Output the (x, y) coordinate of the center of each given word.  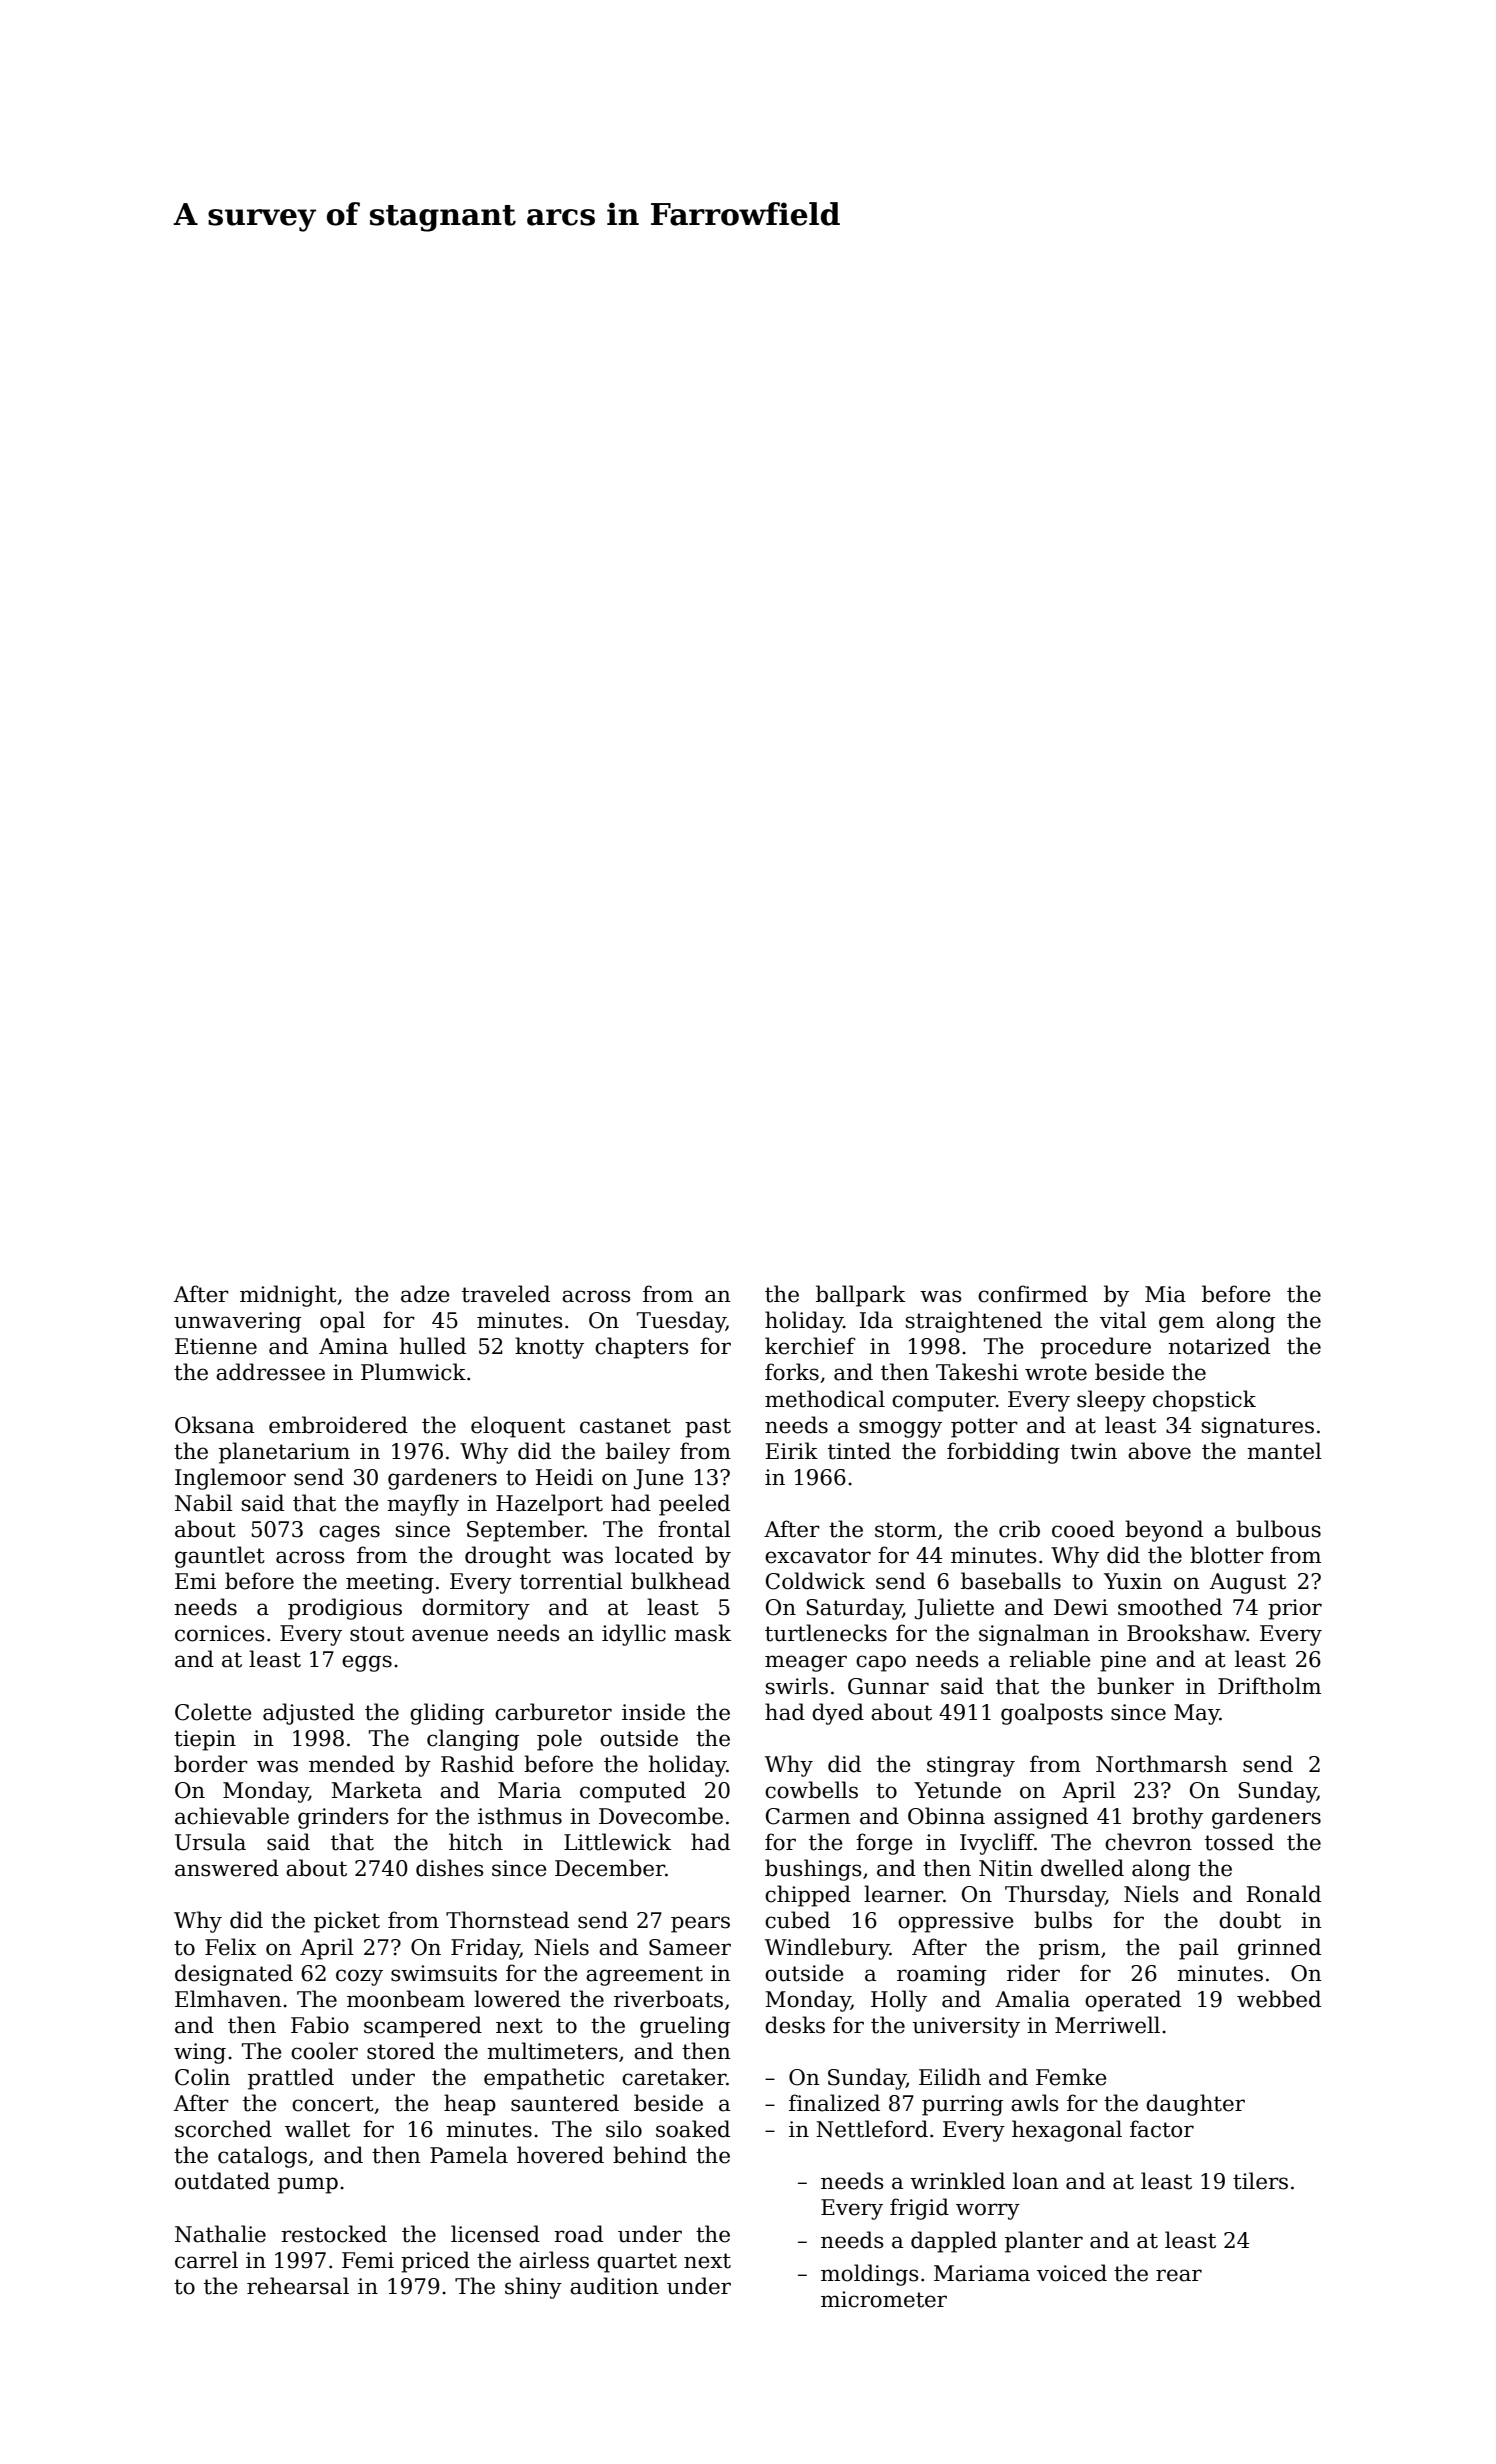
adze (425, 1294)
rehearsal (298, 2286)
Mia (1165, 1294)
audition (614, 2286)
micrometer (884, 2299)
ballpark (860, 1296)
